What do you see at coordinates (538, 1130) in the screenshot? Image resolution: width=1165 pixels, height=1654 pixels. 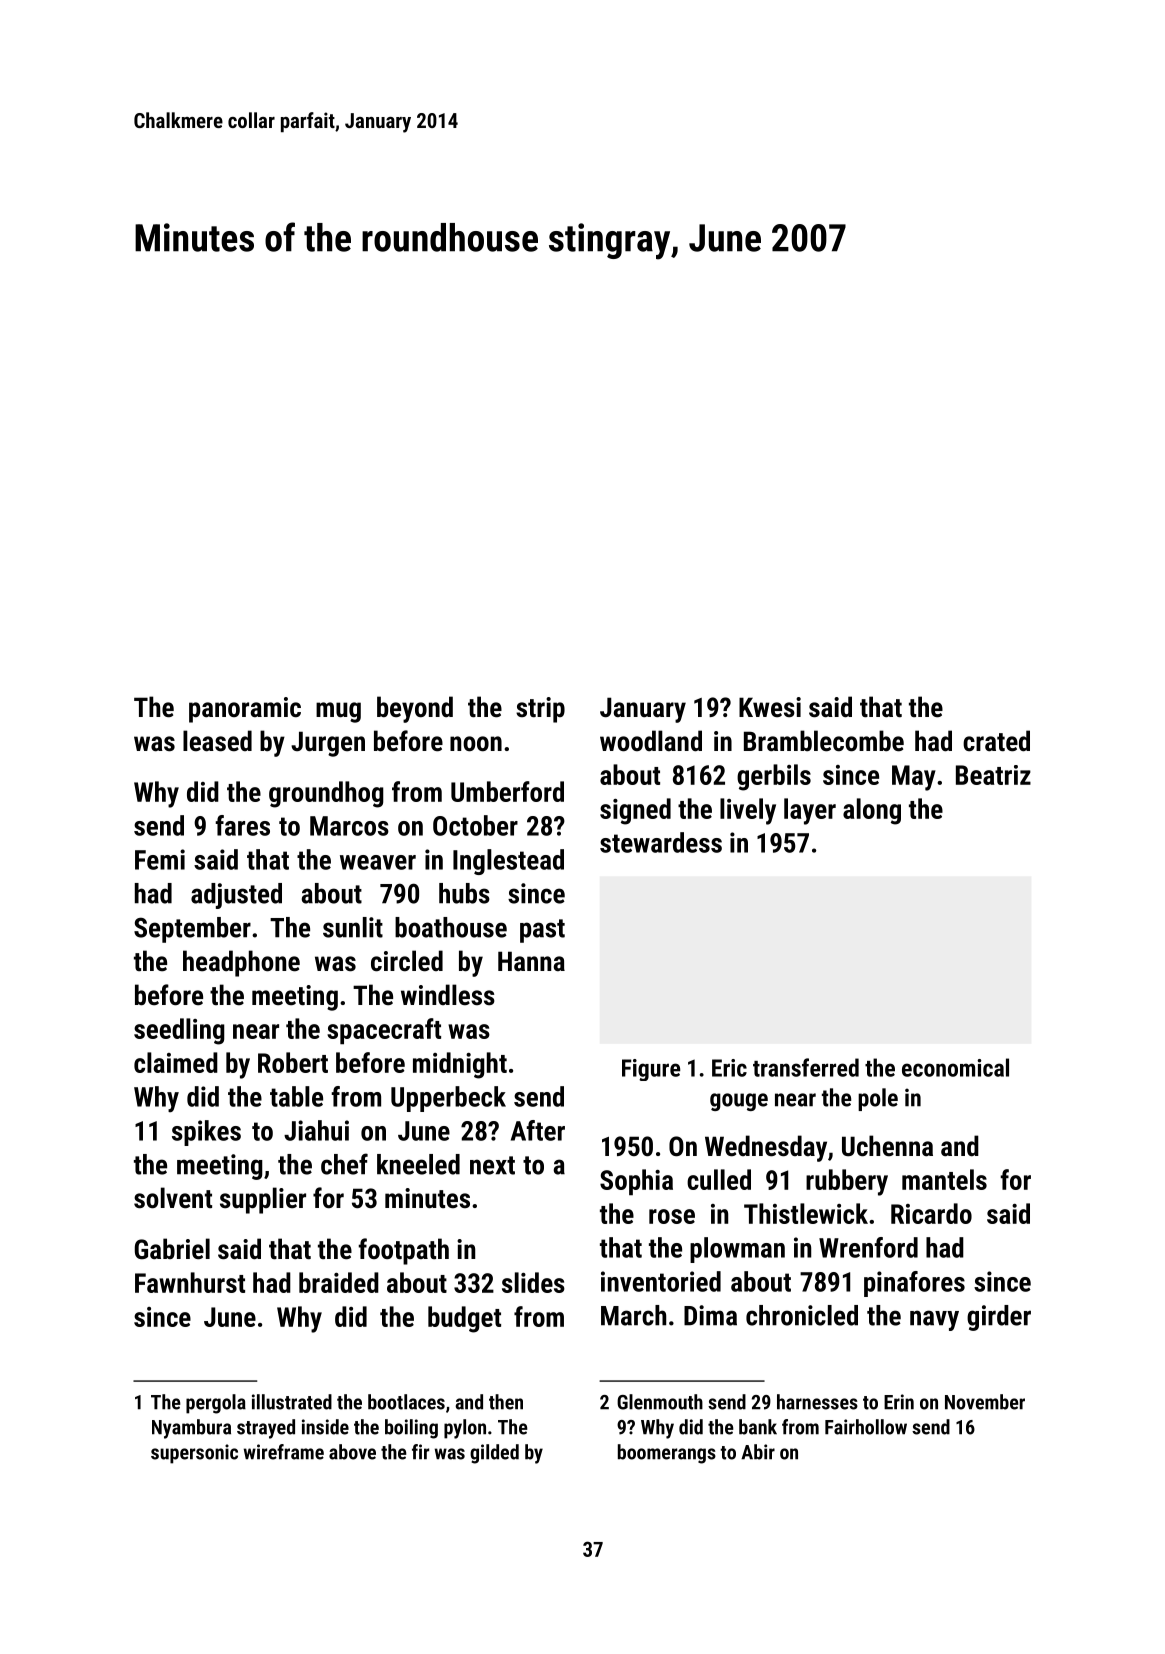 I see `After` at bounding box center [538, 1130].
